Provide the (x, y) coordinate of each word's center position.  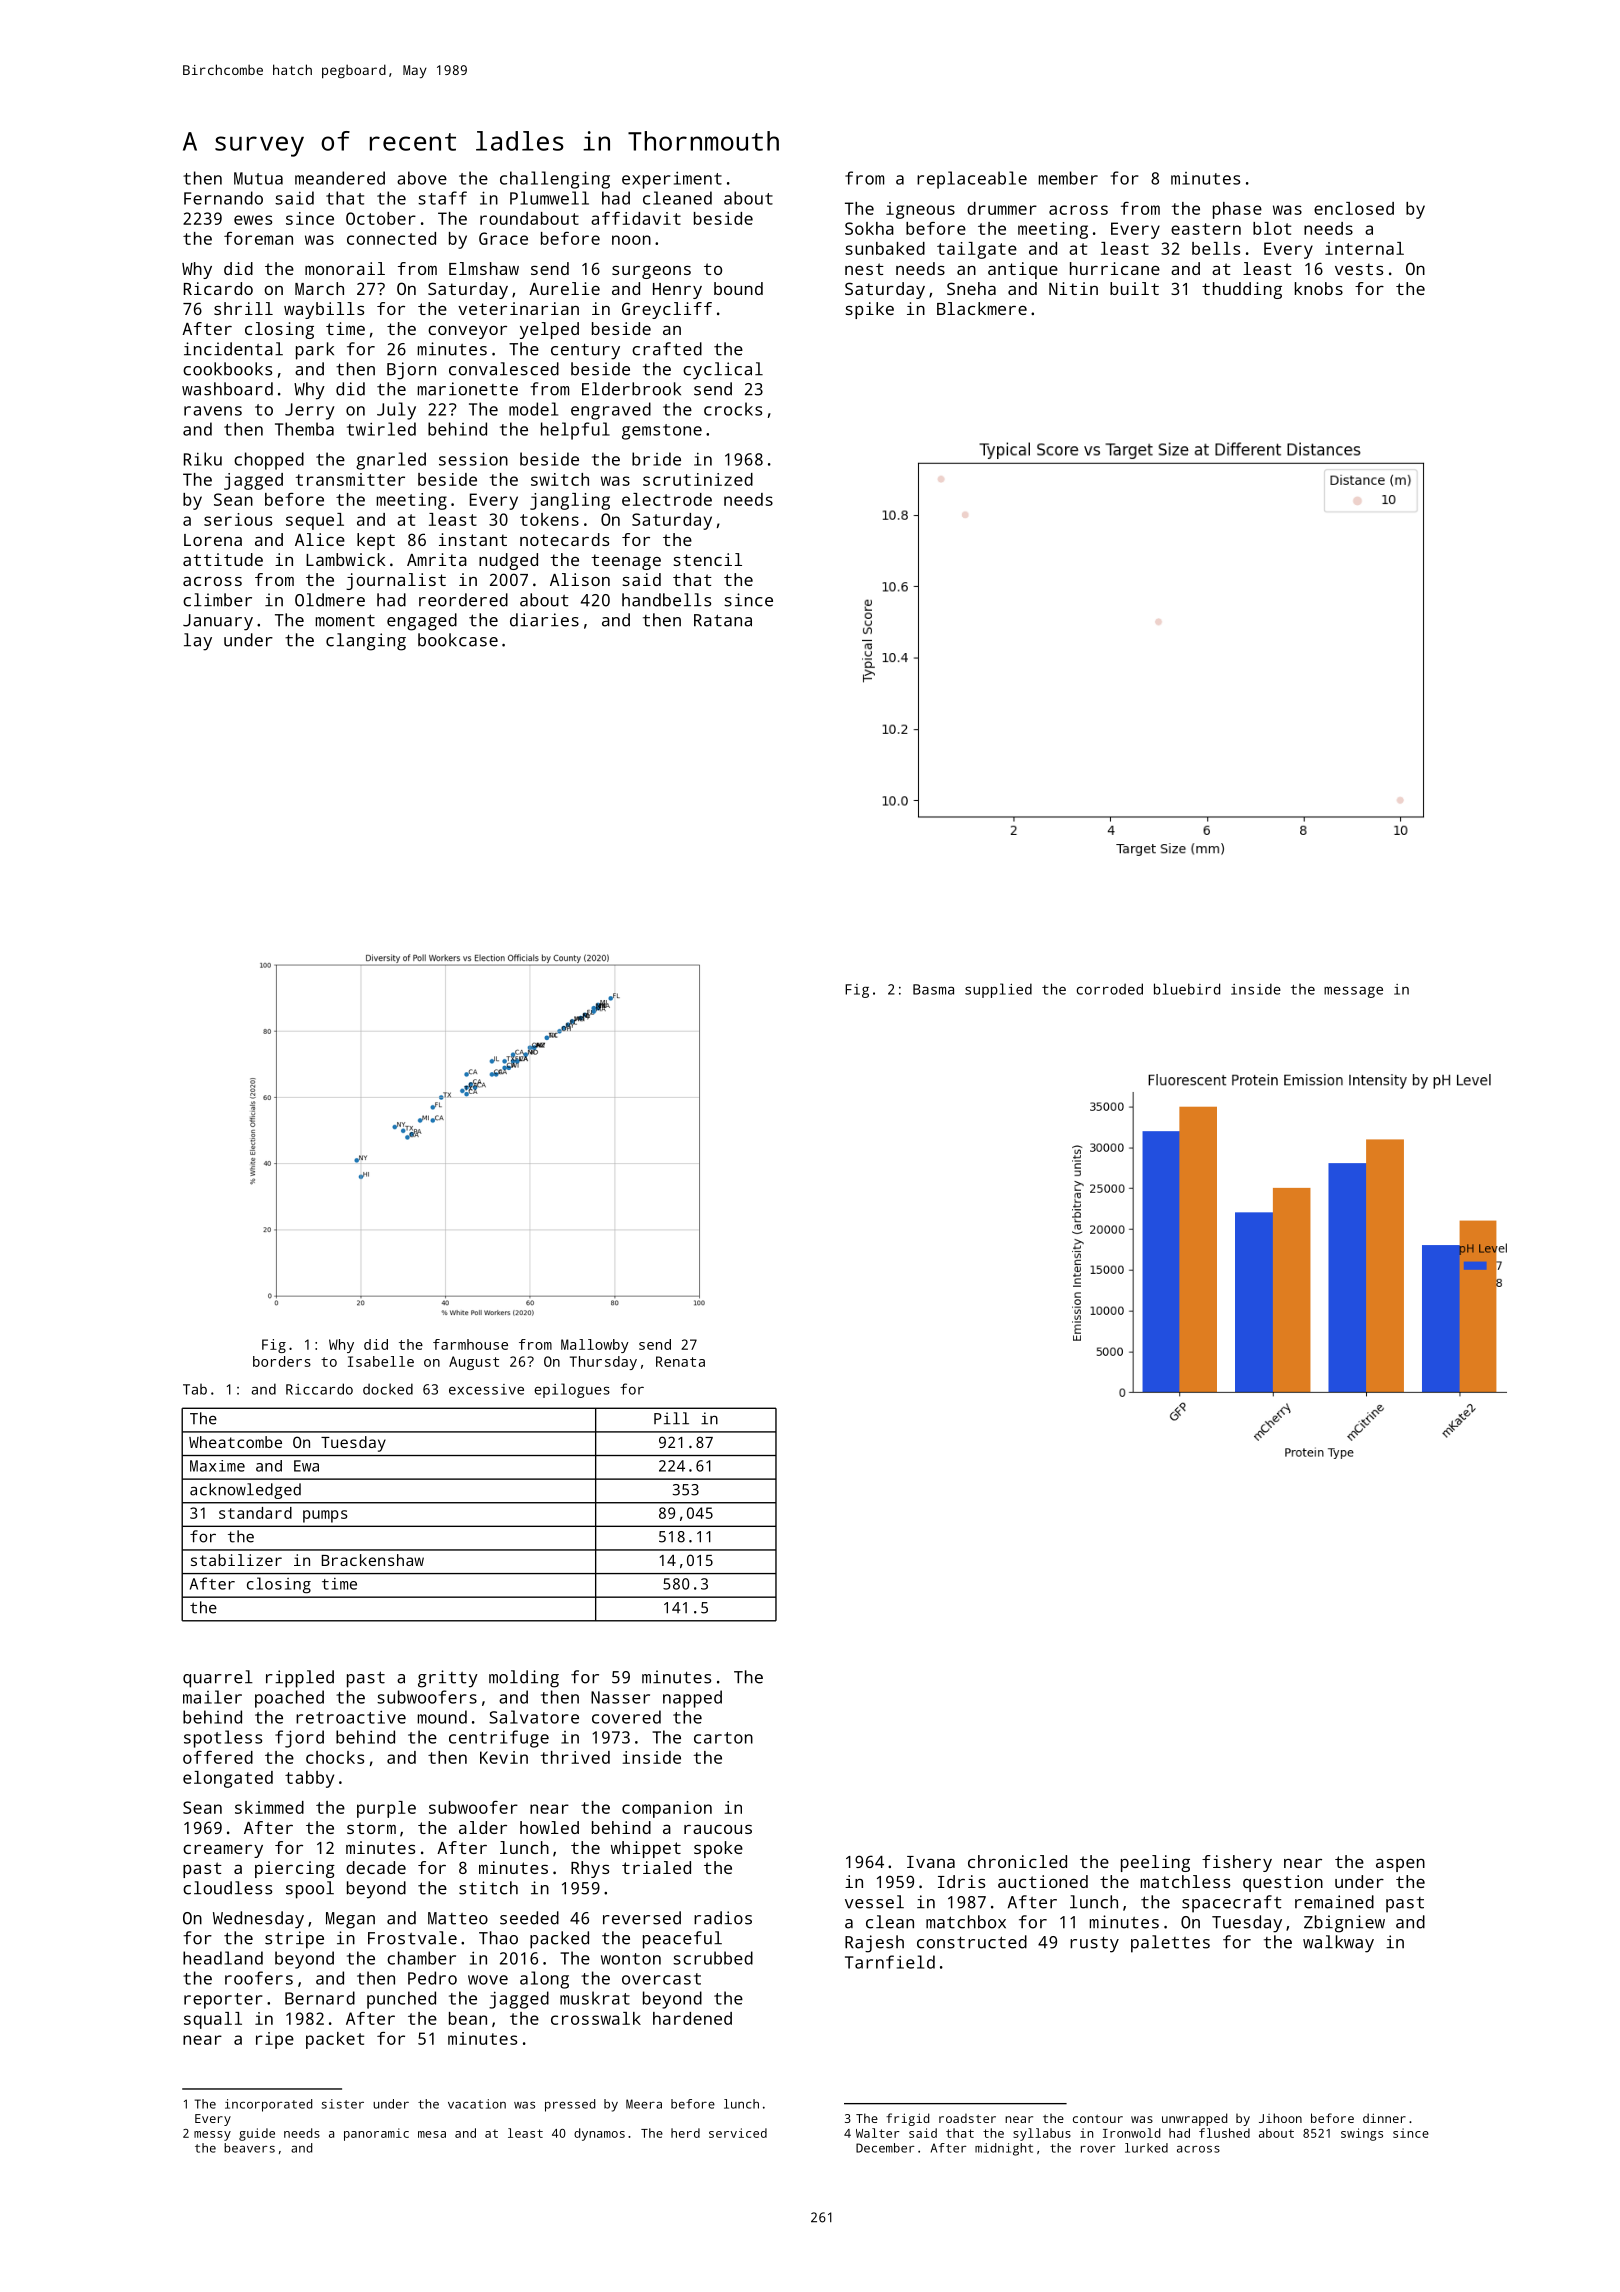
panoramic (376, 2134)
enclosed (1354, 208)
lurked (1146, 2148)
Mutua (258, 178)
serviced (738, 2133)
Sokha (869, 228)
